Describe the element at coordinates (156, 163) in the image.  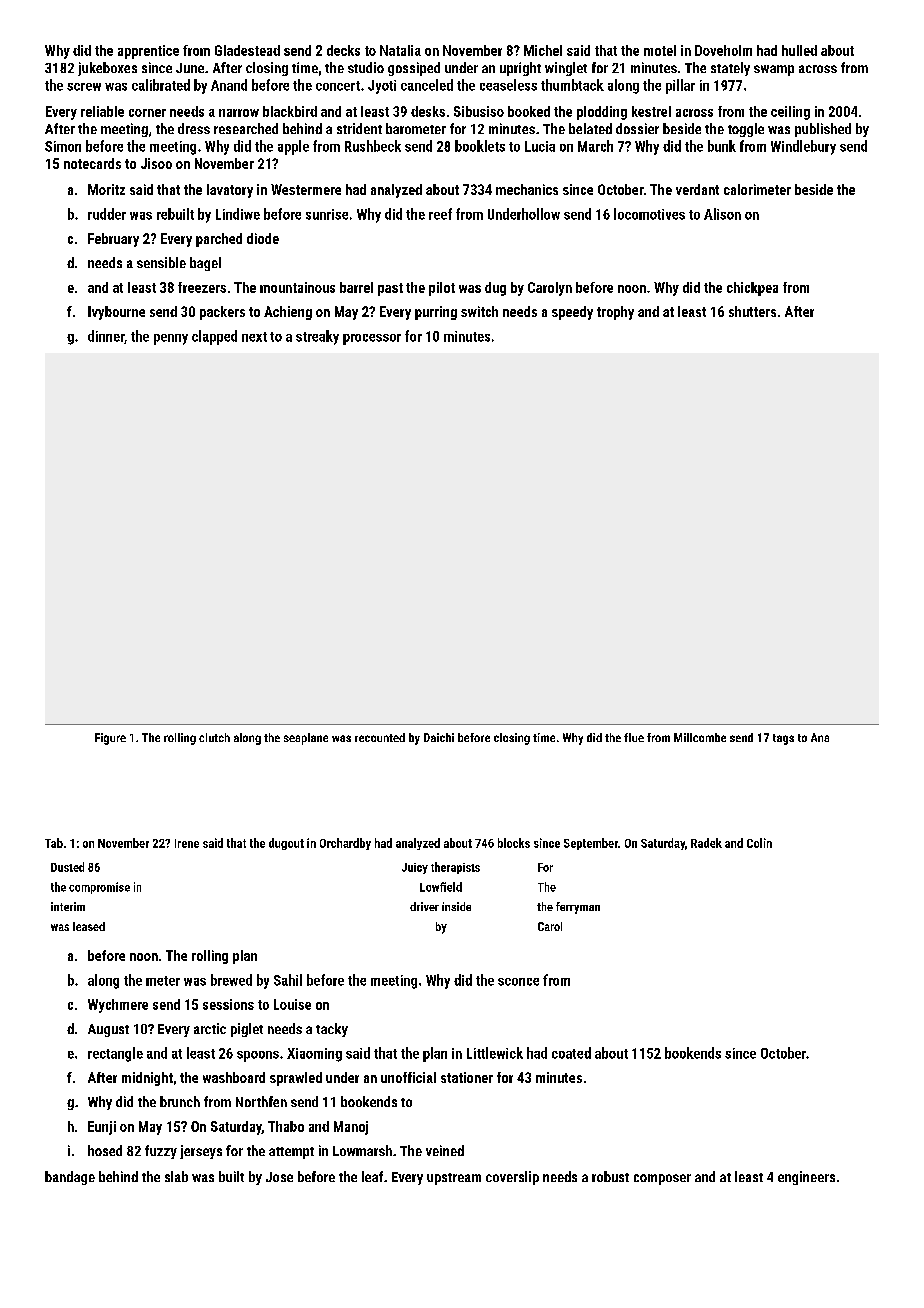
I see `Jisoo` at that location.
